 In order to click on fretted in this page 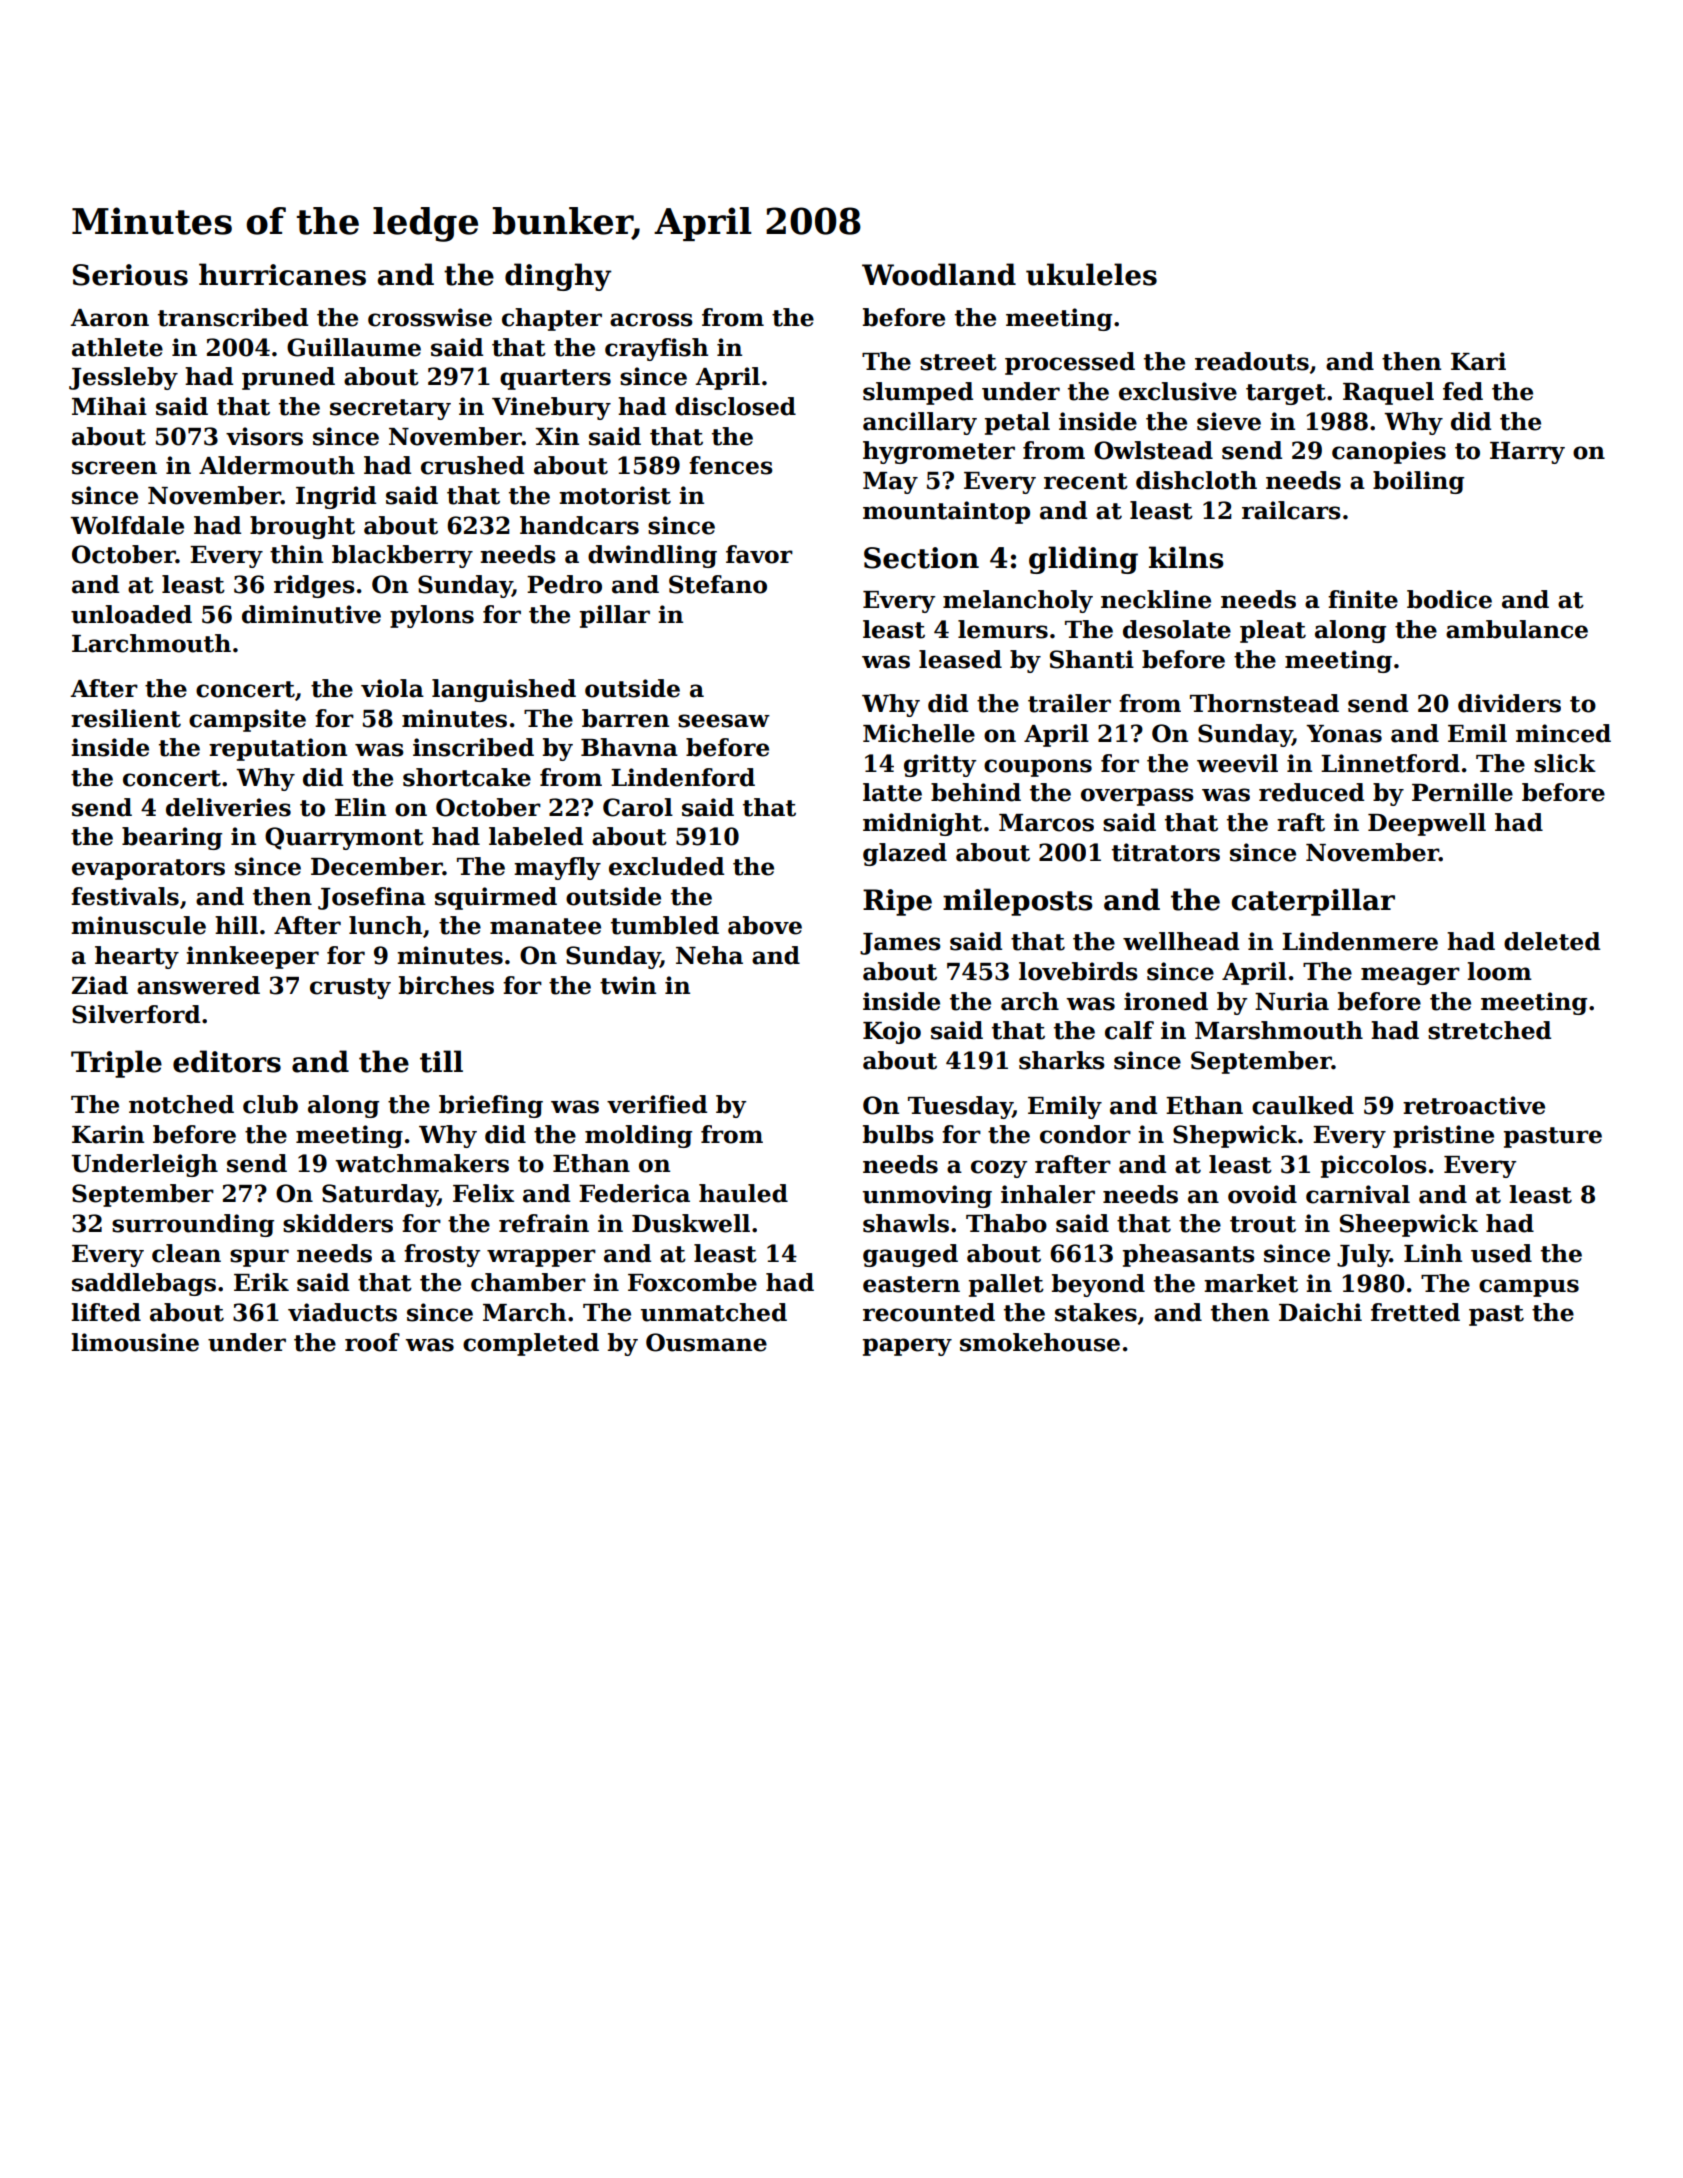, I will do `click(1415, 1312)`.
